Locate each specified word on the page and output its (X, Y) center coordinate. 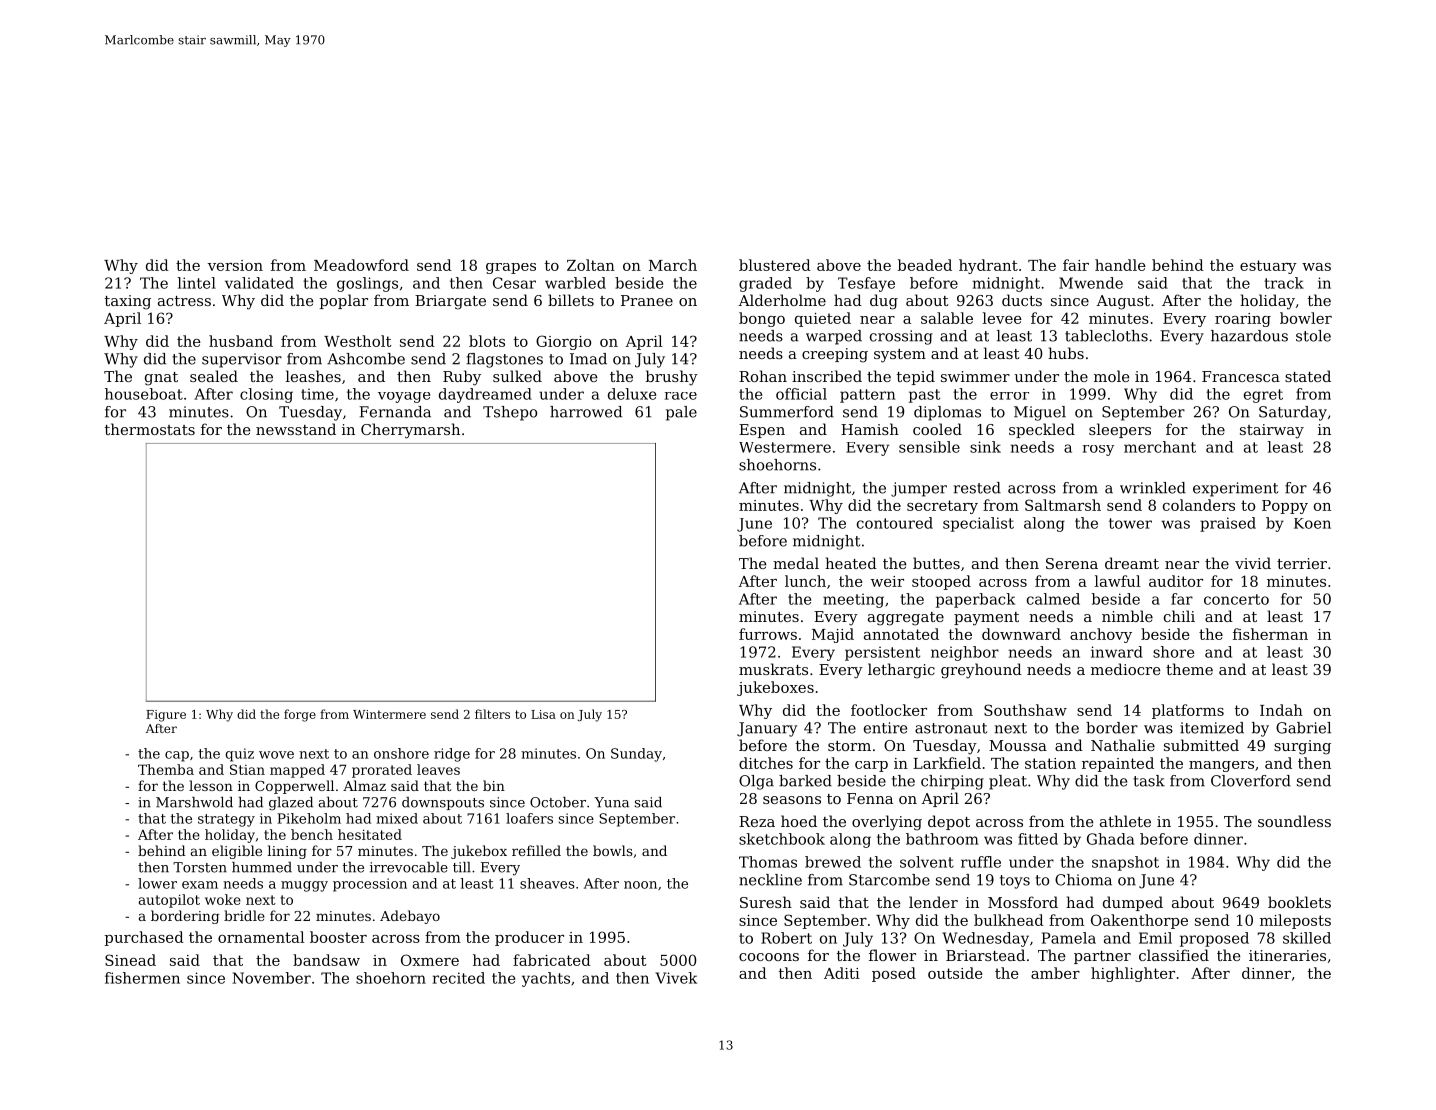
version (235, 265)
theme (1189, 669)
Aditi (842, 973)
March (673, 265)
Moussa (1018, 745)
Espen (762, 431)
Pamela (1069, 938)
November (271, 978)
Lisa (543, 714)
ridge (452, 755)
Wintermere (389, 714)
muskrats (773, 669)
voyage (404, 397)
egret (1263, 396)
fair (1076, 265)
